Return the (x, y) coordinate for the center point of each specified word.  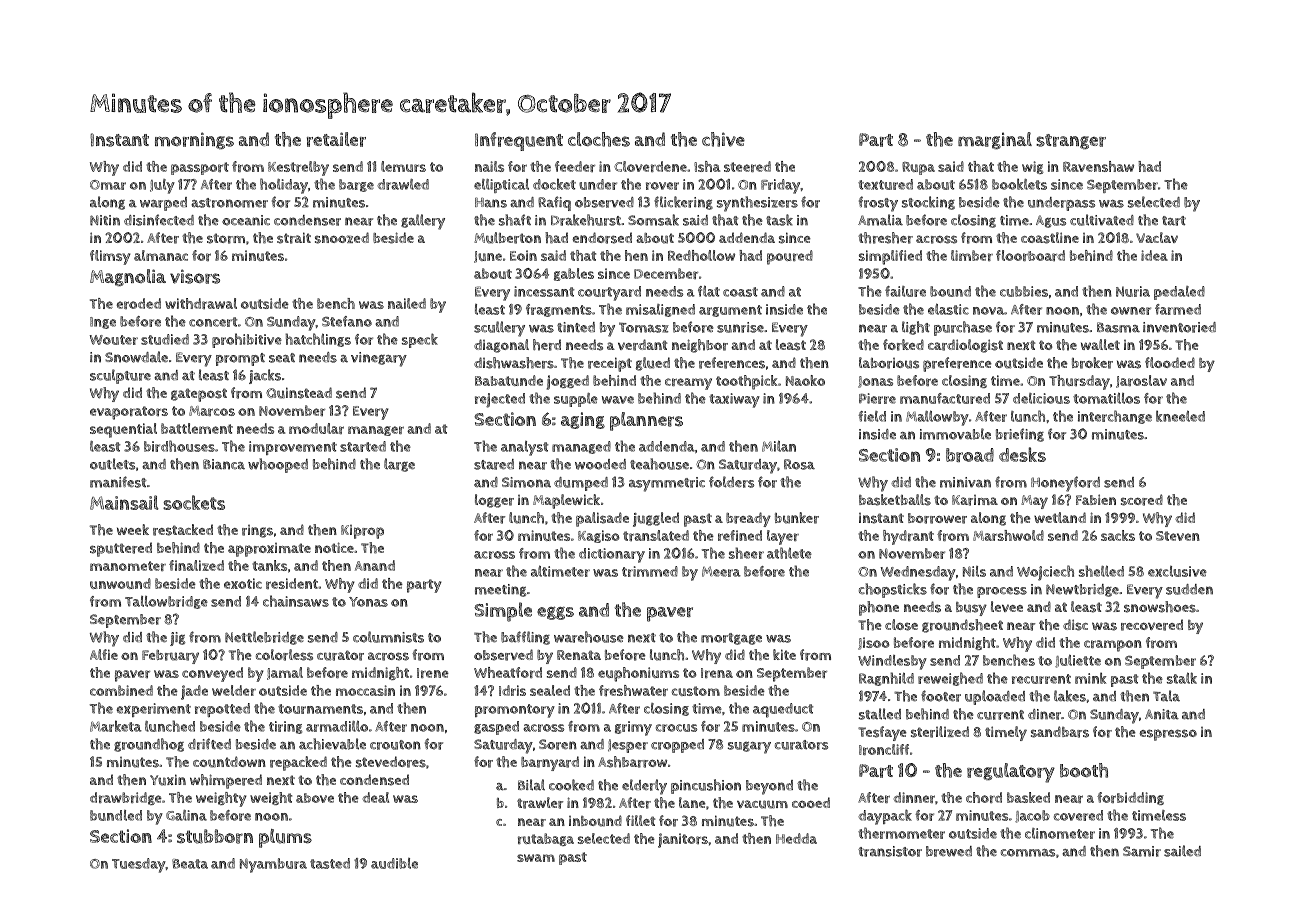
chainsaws (296, 601)
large (399, 465)
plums (285, 838)
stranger (1071, 141)
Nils (974, 571)
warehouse (589, 637)
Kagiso (599, 536)
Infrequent (519, 141)
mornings (194, 140)
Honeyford (1065, 484)
